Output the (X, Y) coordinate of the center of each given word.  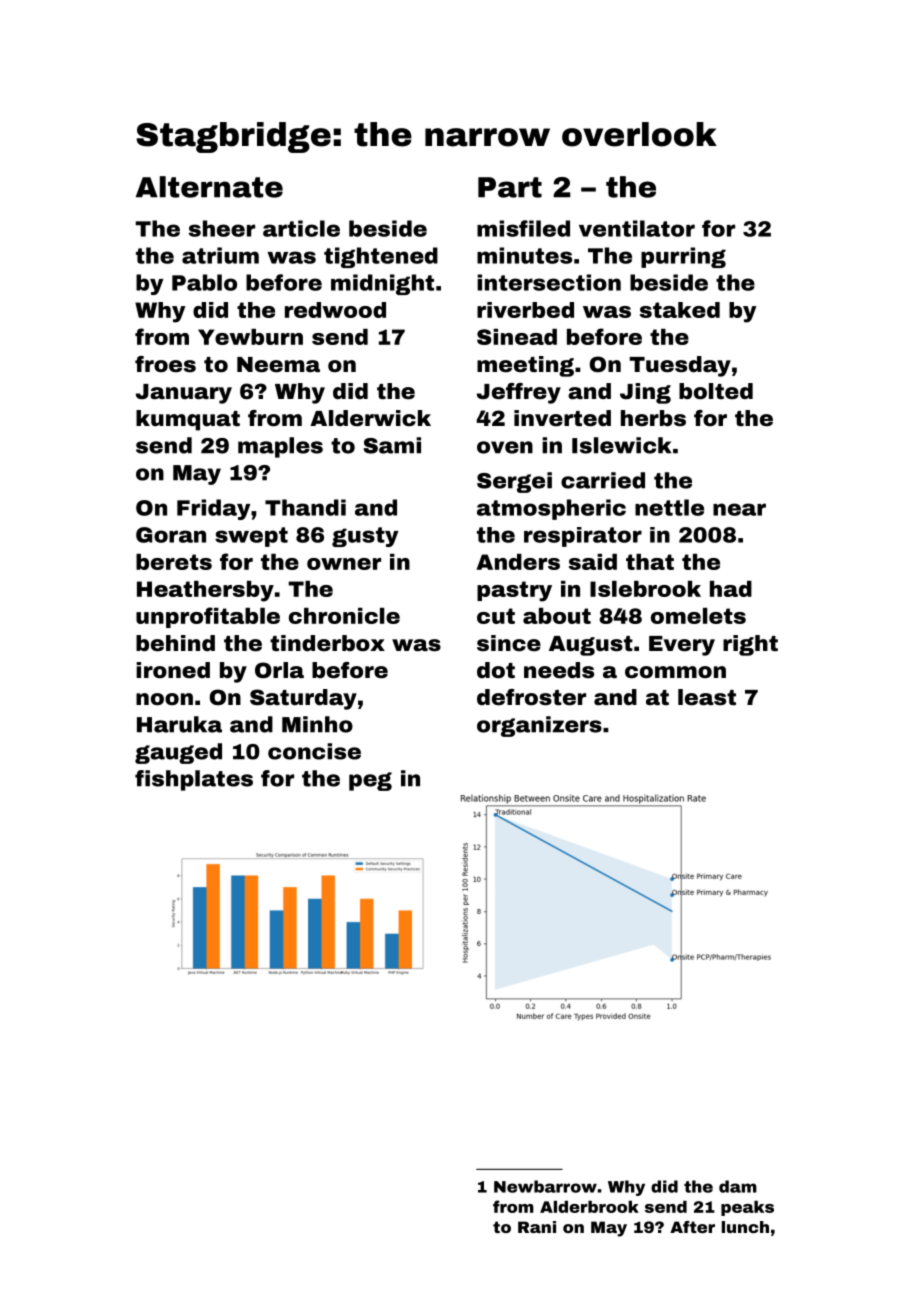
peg (370, 781)
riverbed (525, 310)
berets (174, 562)
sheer (222, 228)
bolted (716, 391)
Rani (537, 1227)
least (707, 697)
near (739, 509)
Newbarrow (545, 1186)
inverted (562, 418)
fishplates (194, 780)
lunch (745, 1227)
